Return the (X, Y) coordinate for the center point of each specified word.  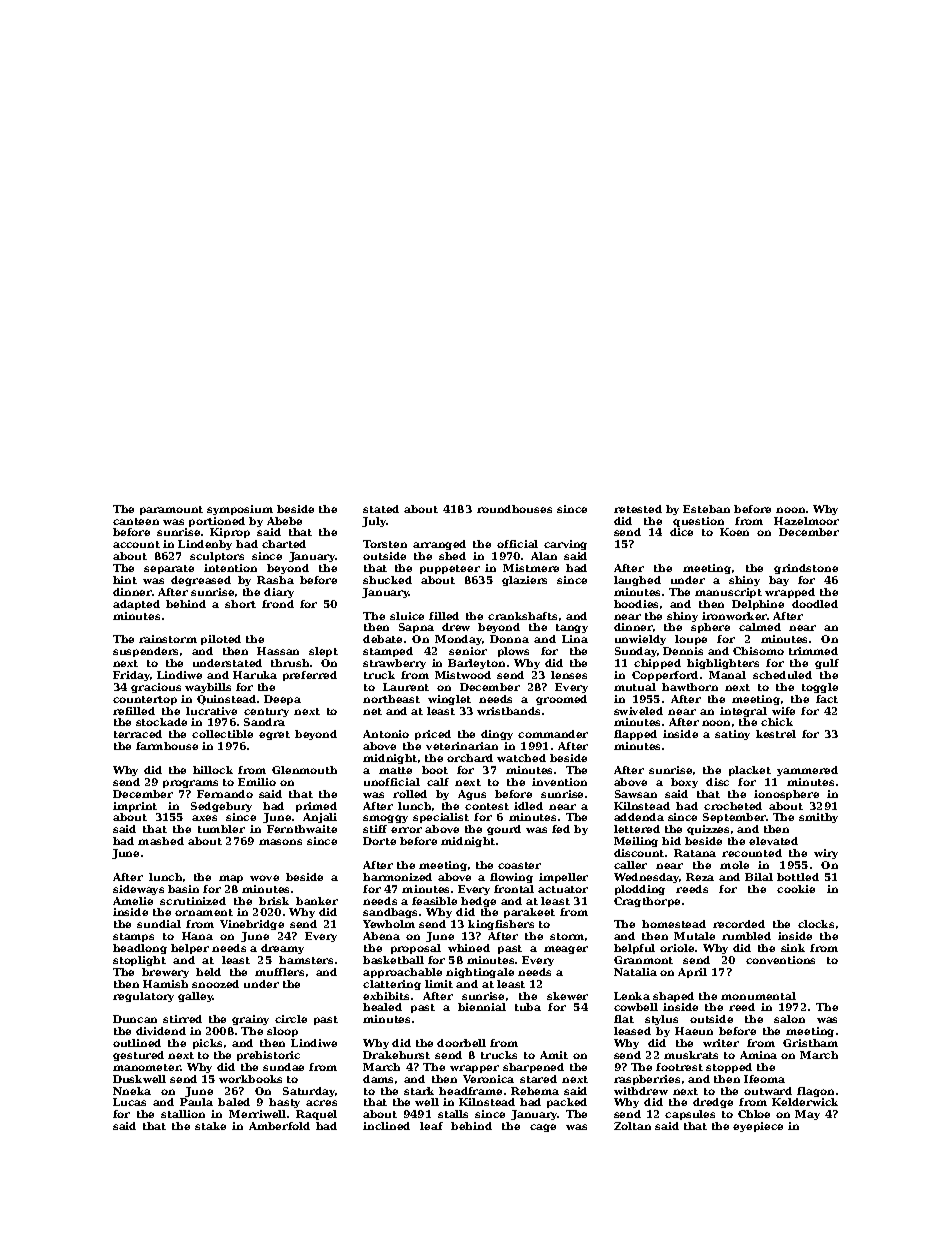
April (692, 973)
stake (210, 1126)
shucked (387, 580)
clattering (392, 985)
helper (190, 949)
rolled (410, 794)
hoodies (636, 604)
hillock (213, 770)
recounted (752, 853)
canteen (136, 521)
